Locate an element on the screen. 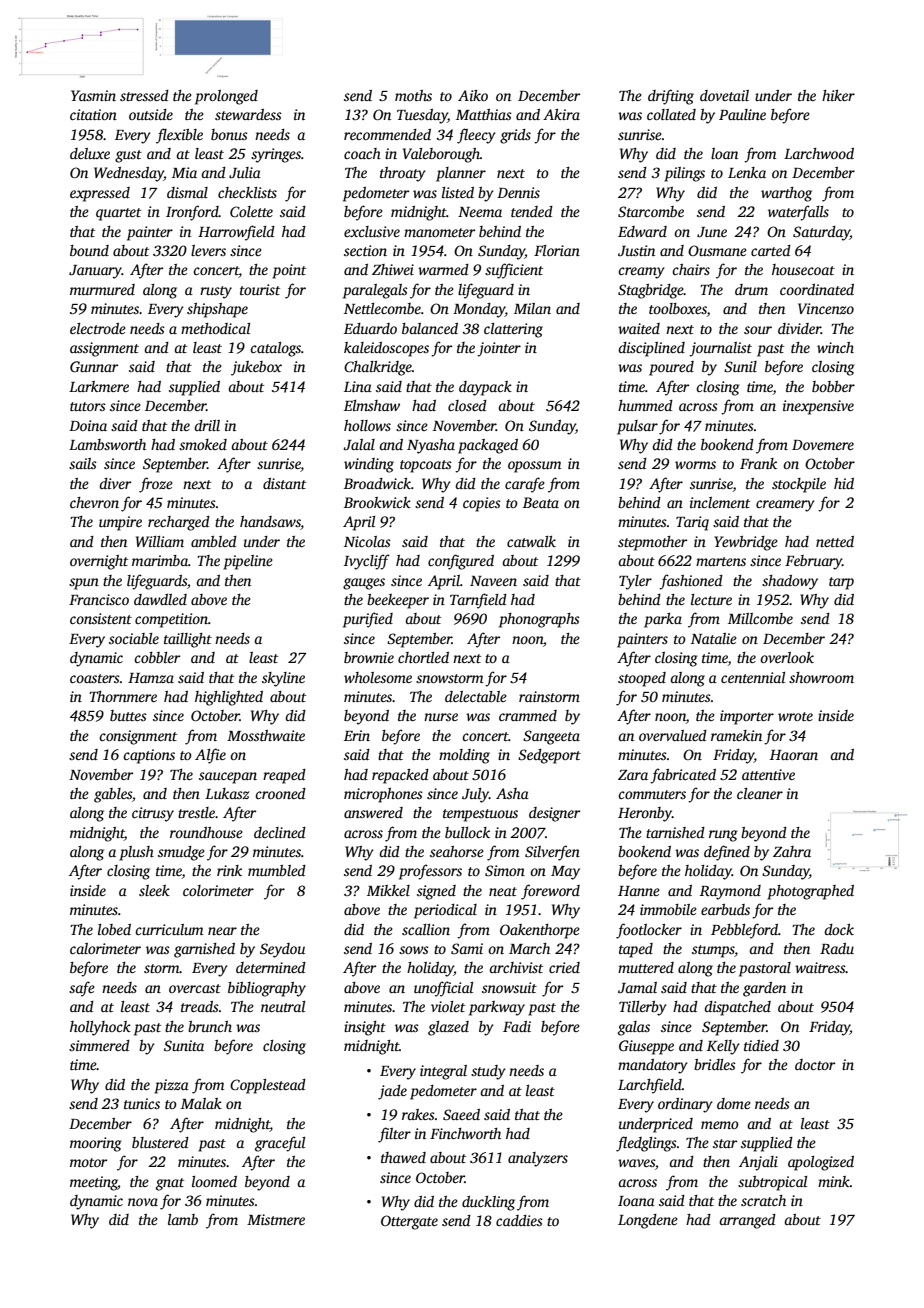  shipshape is located at coordinates (217, 310).
